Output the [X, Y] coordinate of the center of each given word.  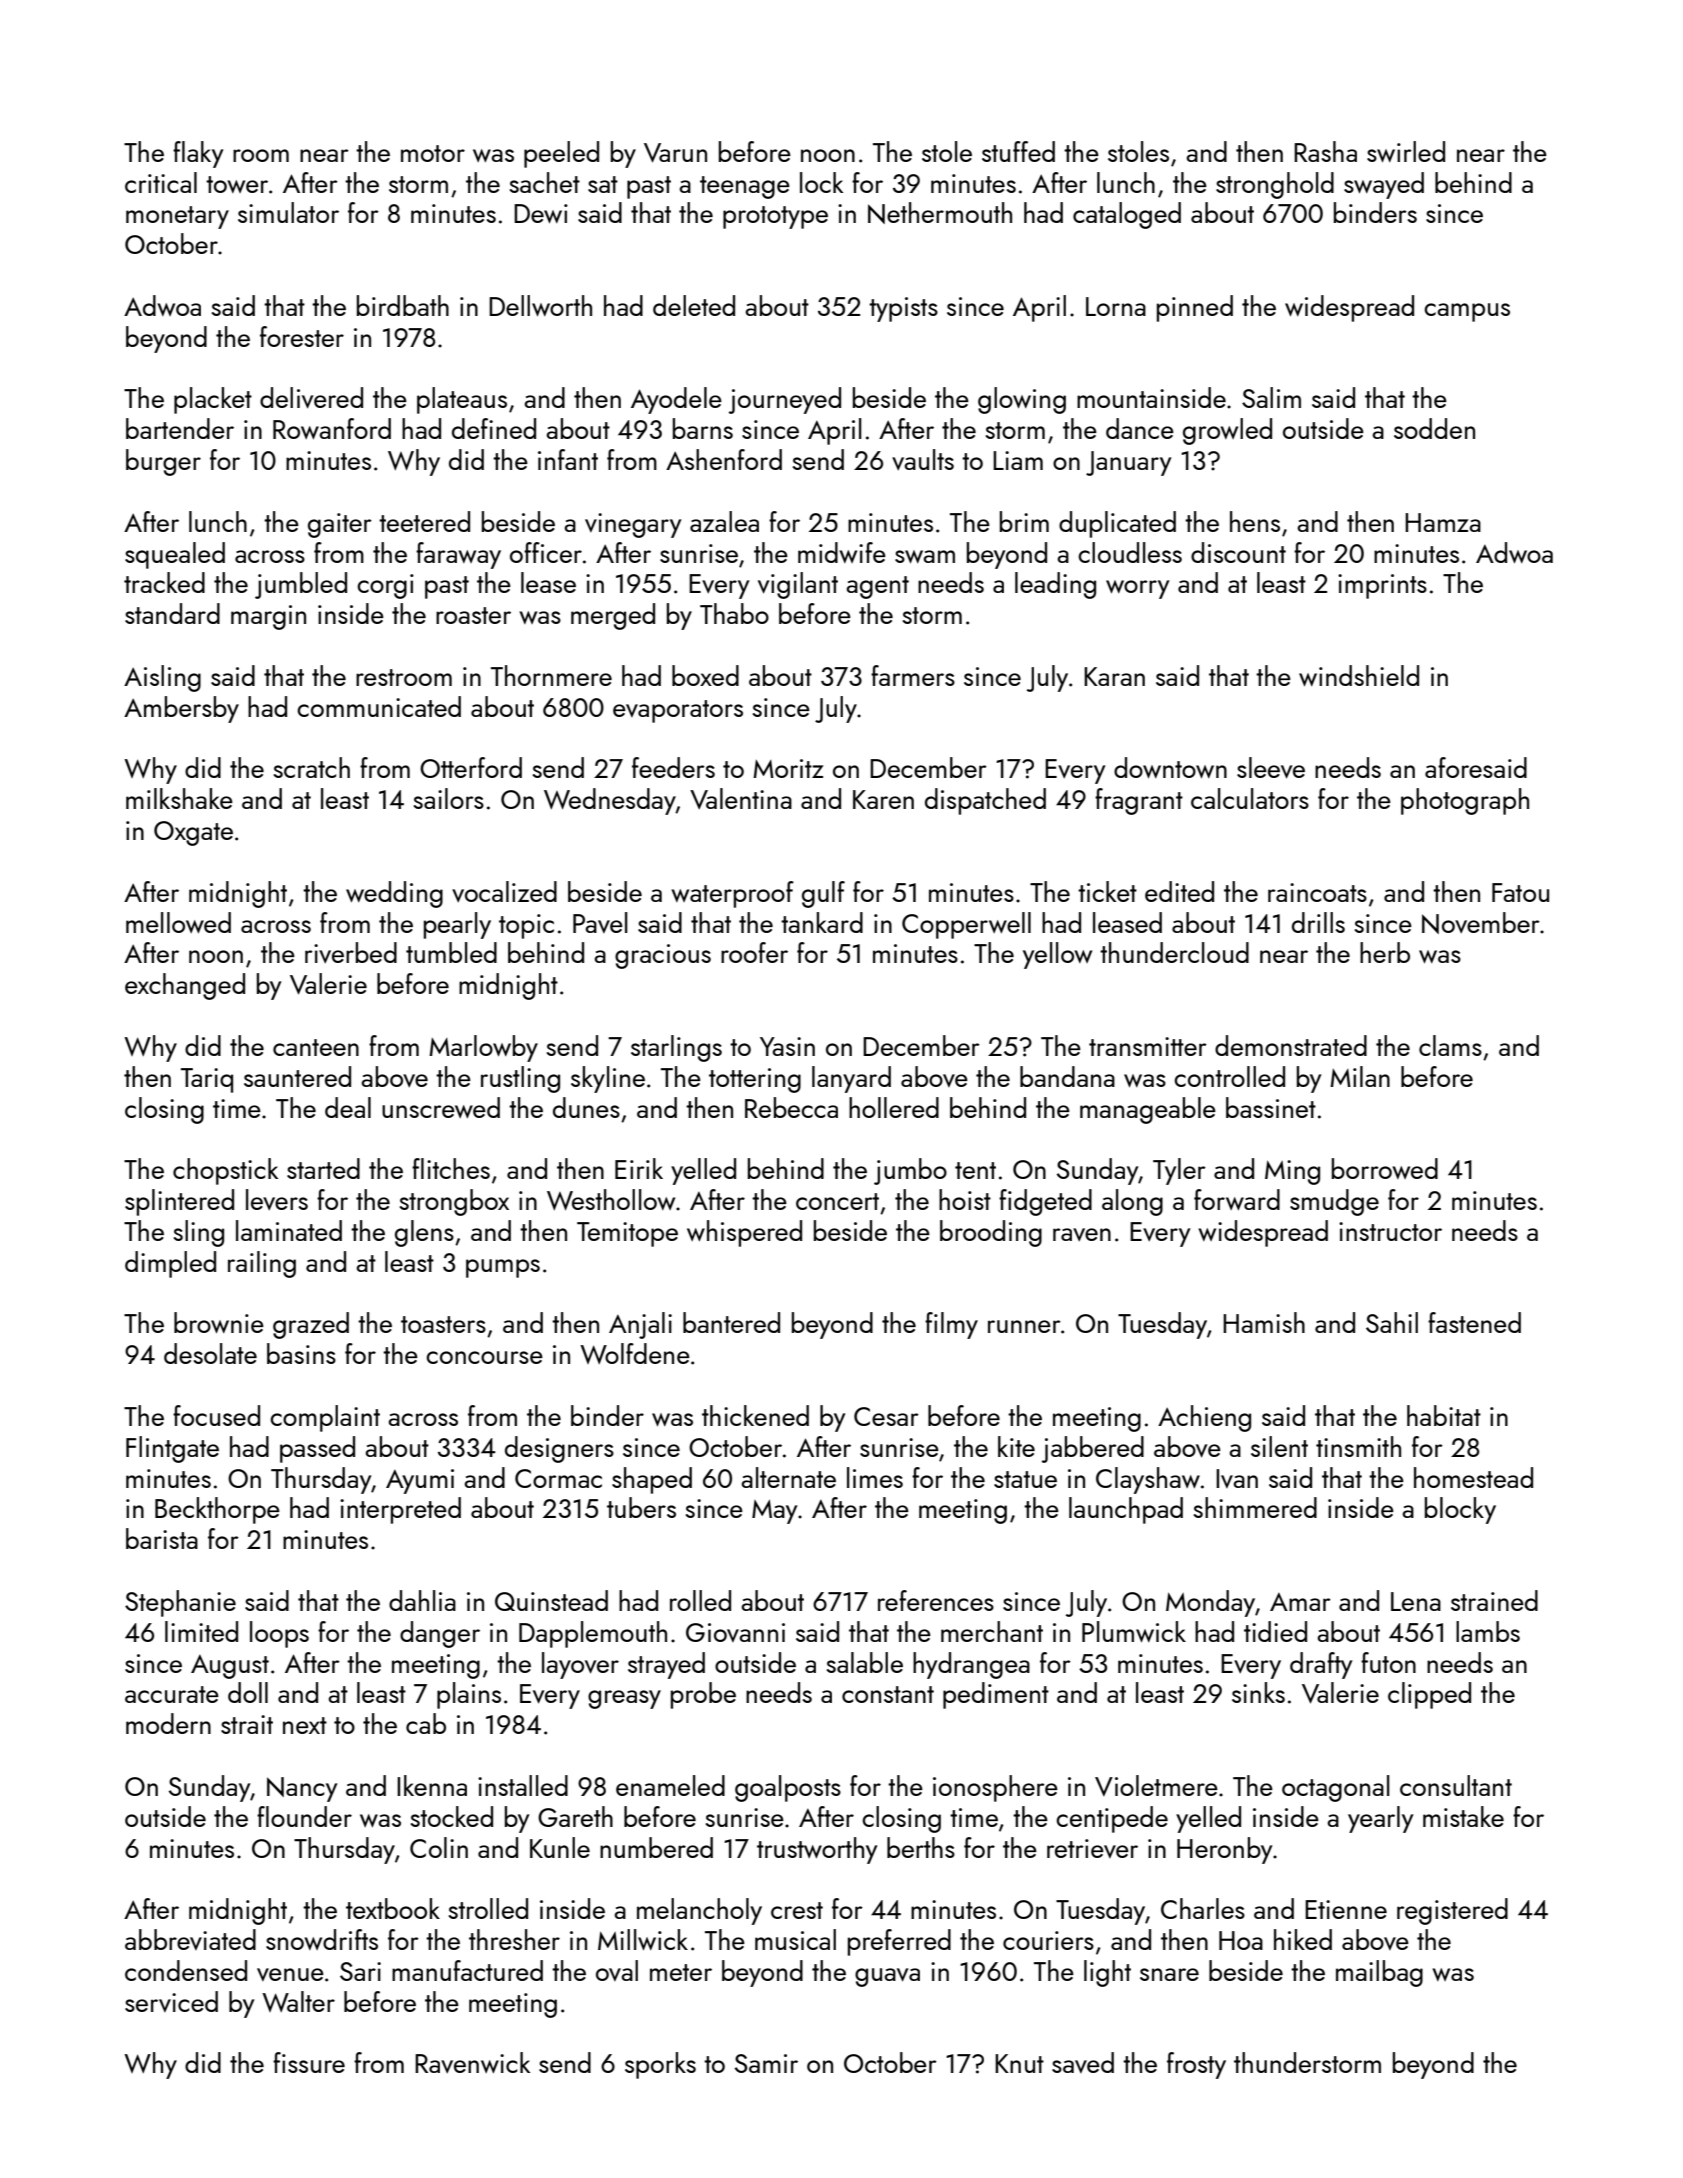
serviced [171, 2001]
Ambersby [181, 709]
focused [216, 1415]
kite [1016, 1446]
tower [237, 184]
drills [1318, 922]
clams [1450, 1045]
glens [424, 1233]
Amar [1300, 1602]
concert [837, 1201]
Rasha [1325, 151]
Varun [675, 153]
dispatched [985, 801]
